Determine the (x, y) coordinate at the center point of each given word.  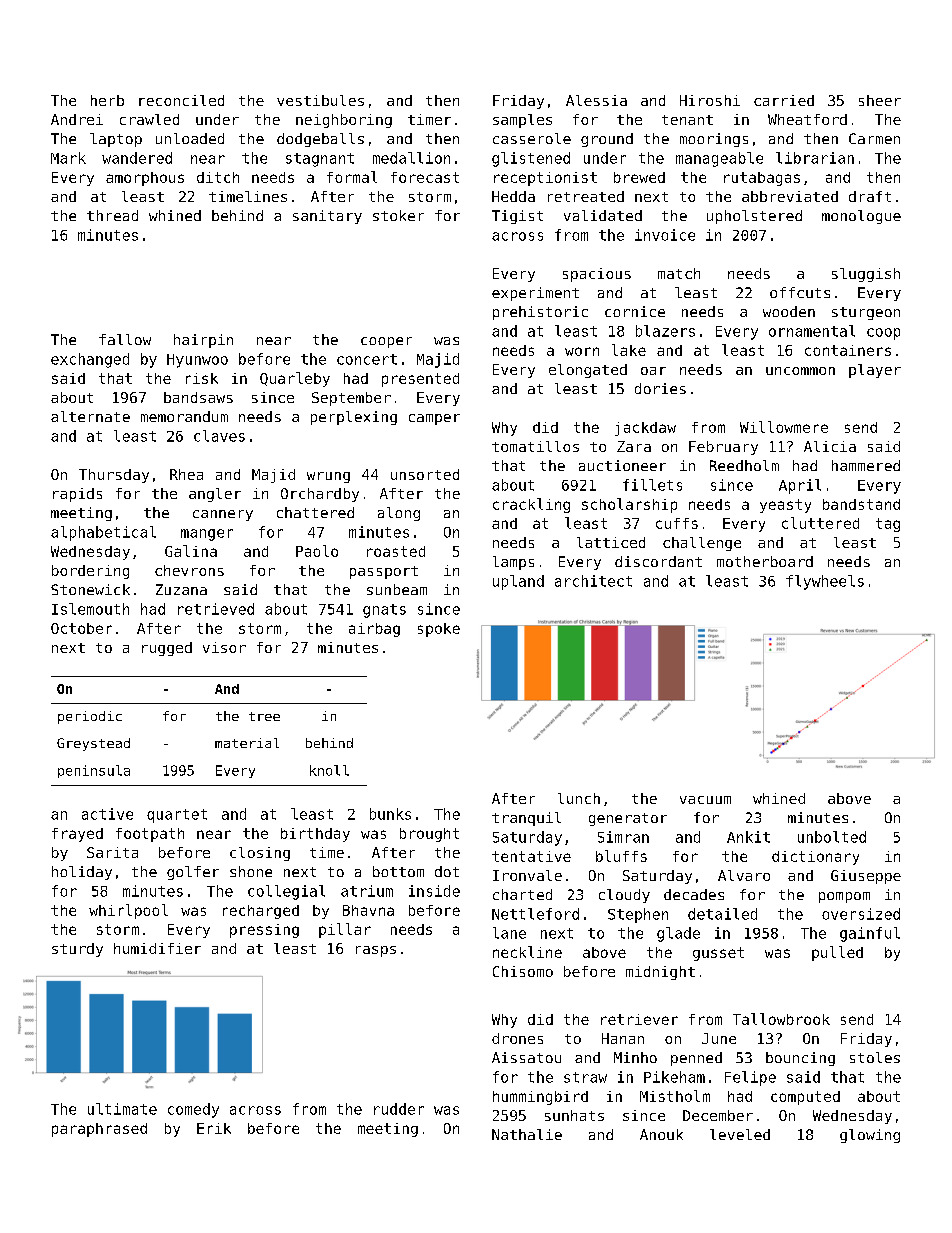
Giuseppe (866, 877)
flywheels (825, 582)
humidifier (157, 948)
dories (660, 388)
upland (518, 582)
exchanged (90, 360)
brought (429, 835)
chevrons (189, 570)
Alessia (596, 100)
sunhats (574, 1115)
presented (420, 380)
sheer (880, 100)
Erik (214, 1128)
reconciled (181, 100)
